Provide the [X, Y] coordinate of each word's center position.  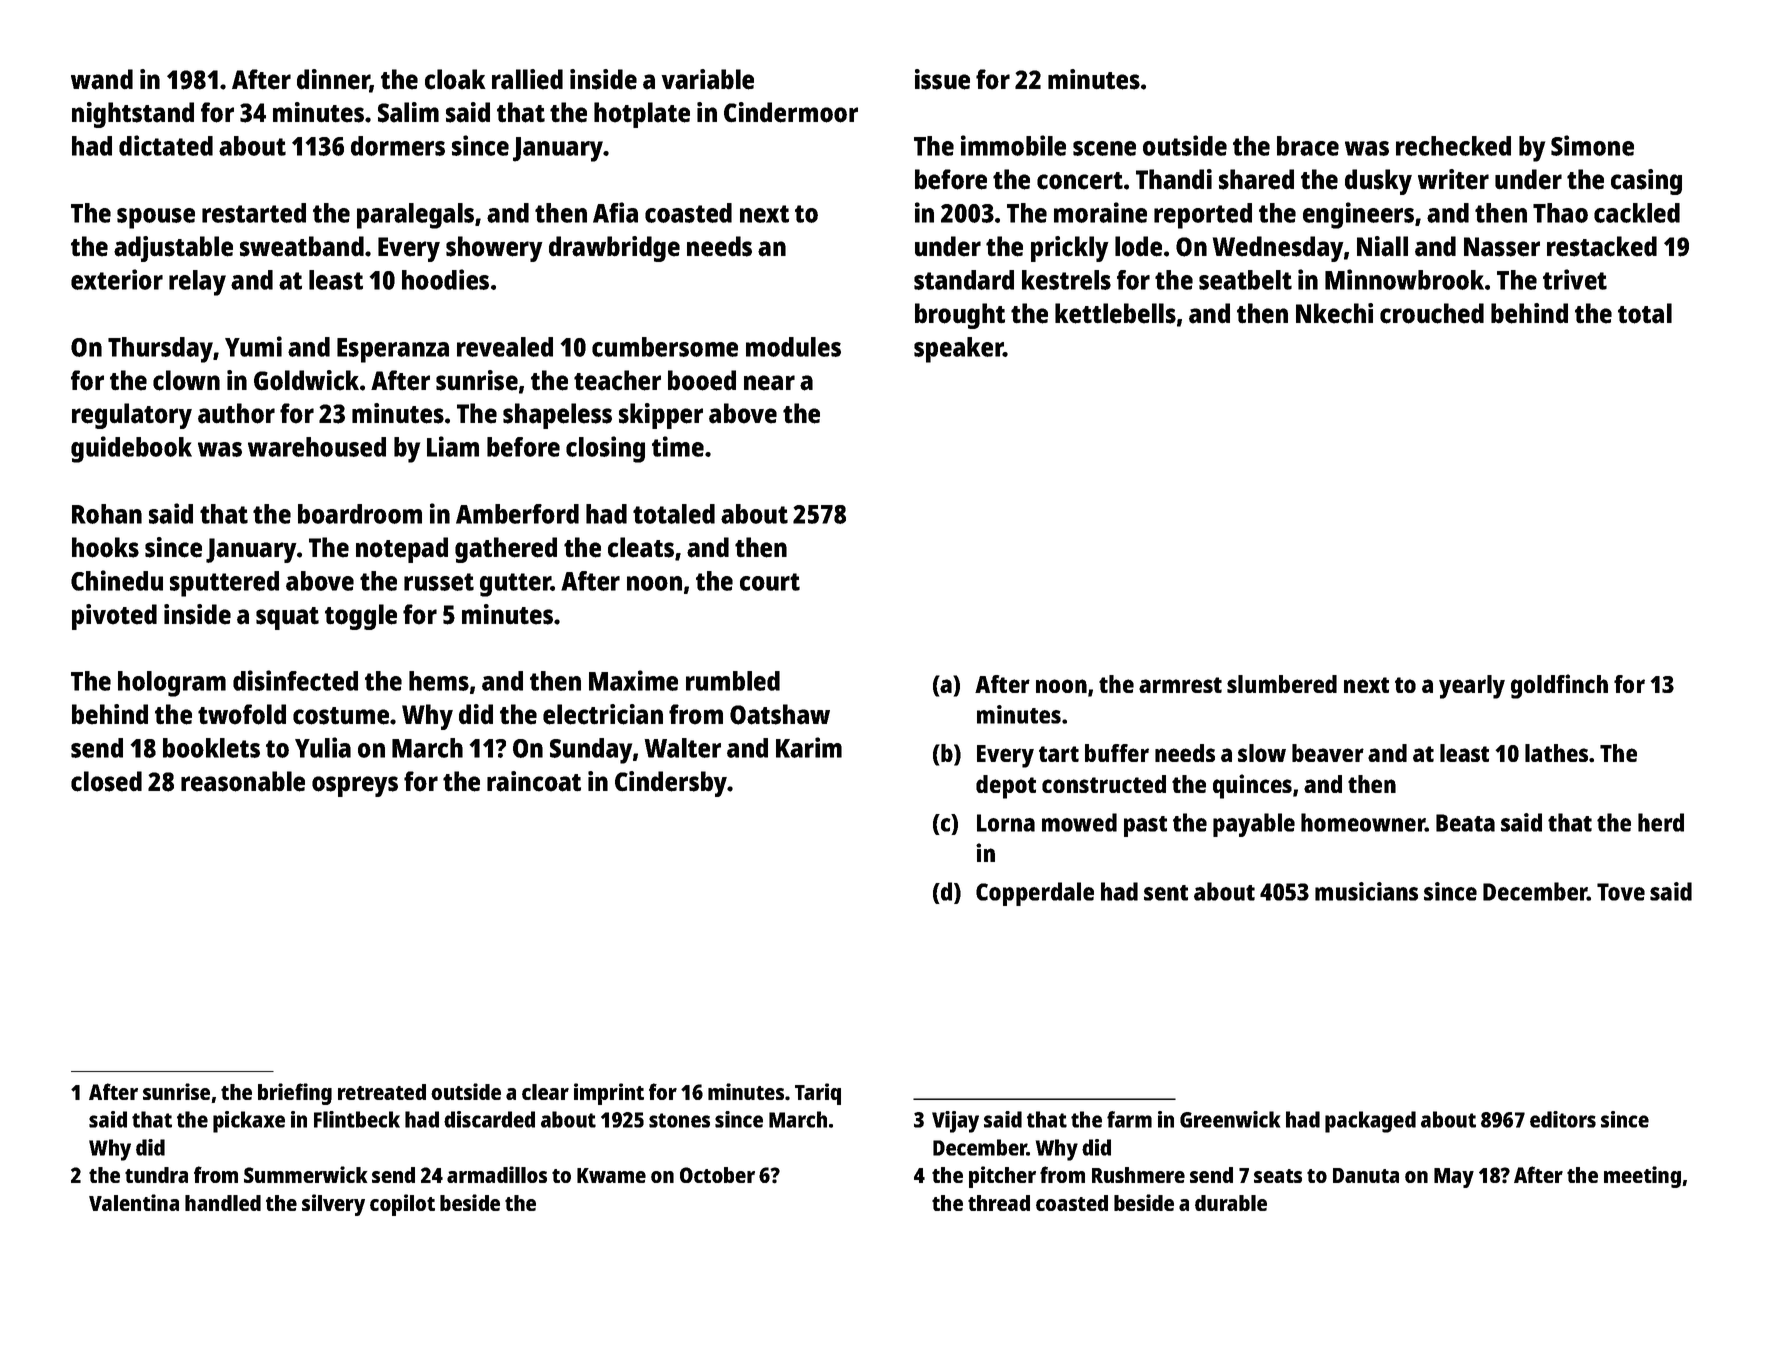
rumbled [733, 681]
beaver [1328, 753]
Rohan [107, 514]
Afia [615, 212]
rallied [527, 79]
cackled [1637, 213]
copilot [402, 1205]
